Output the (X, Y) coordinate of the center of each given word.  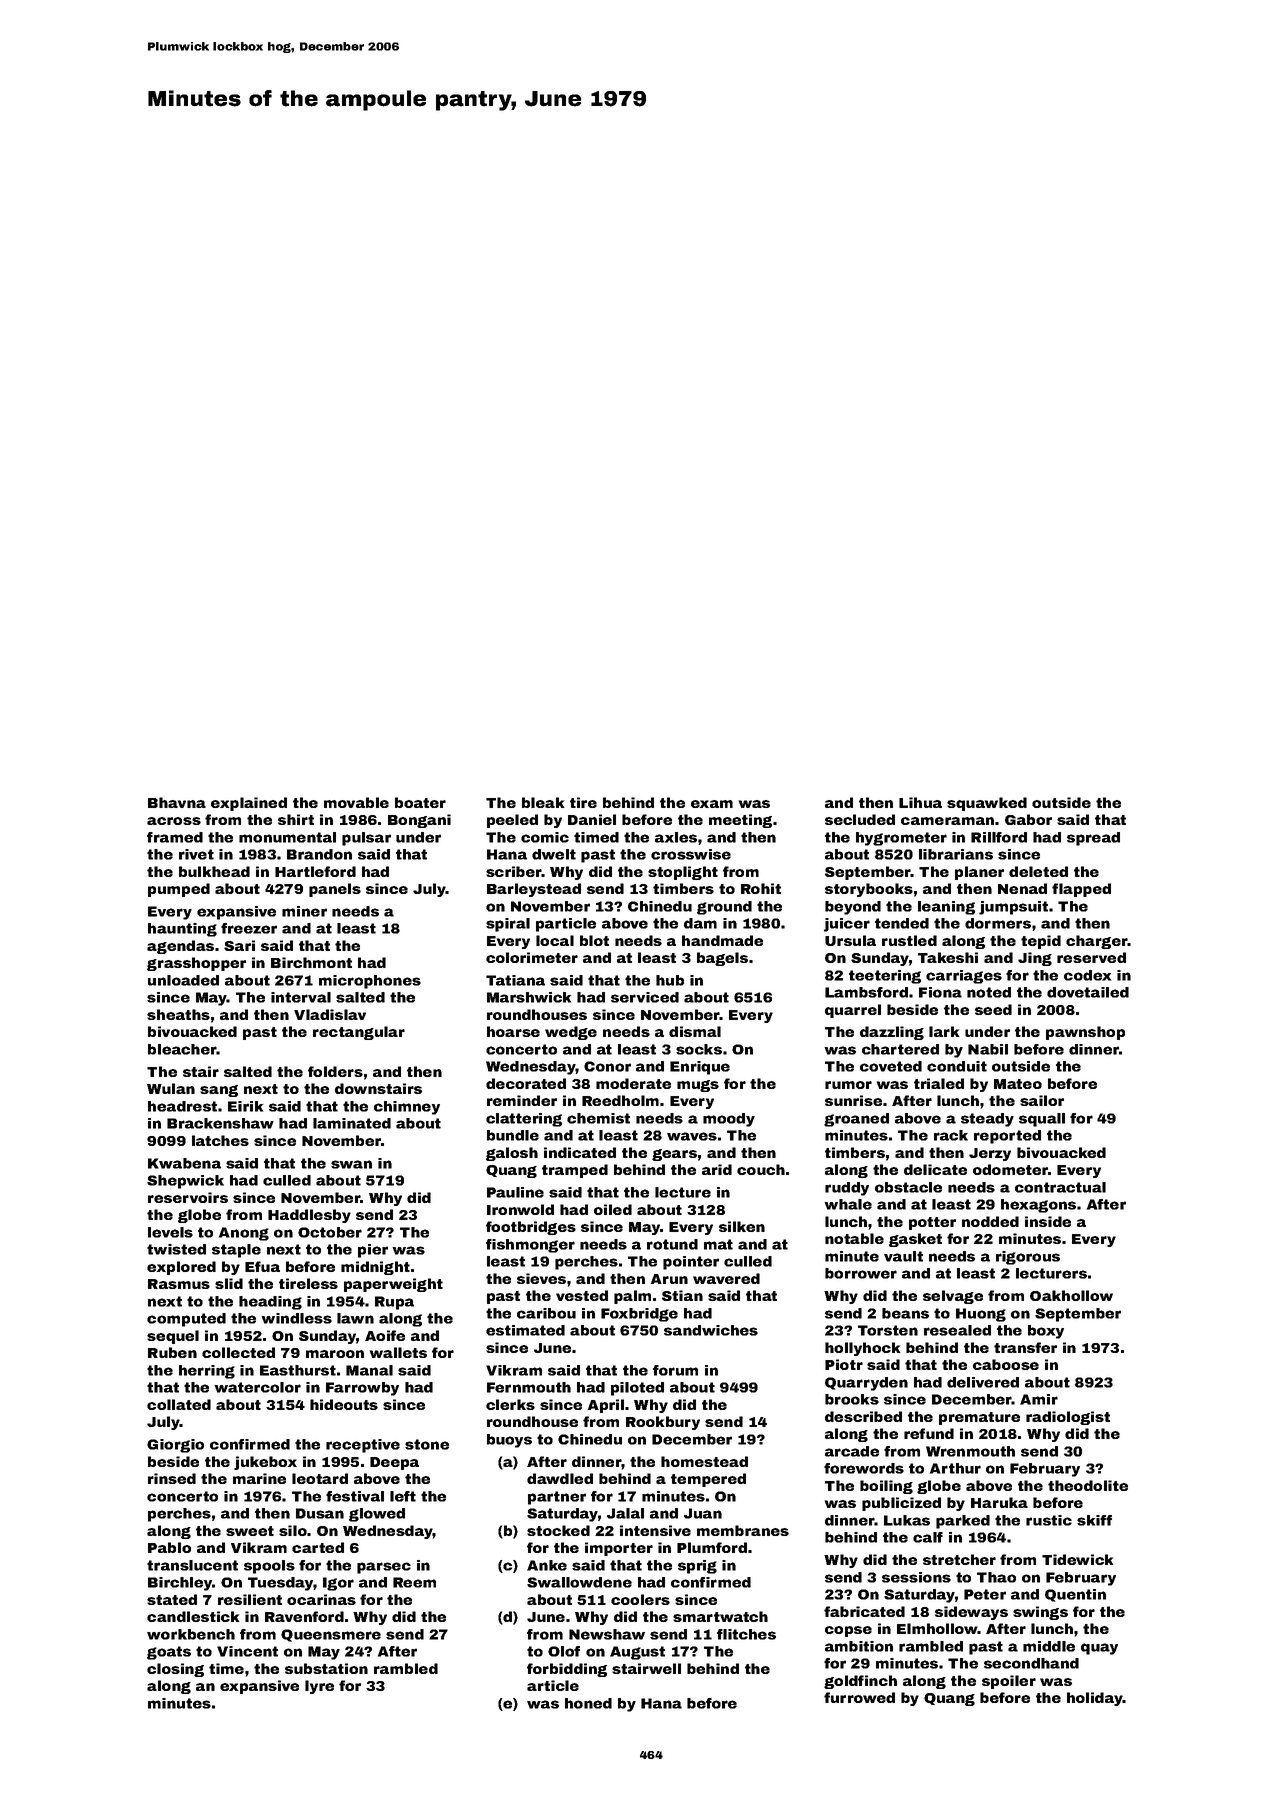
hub (670, 980)
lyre (319, 1687)
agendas (180, 947)
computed (186, 1320)
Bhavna (177, 802)
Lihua (920, 802)
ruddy (847, 1189)
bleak (543, 802)
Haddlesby (309, 1216)
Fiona (940, 992)
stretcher (959, 1559)
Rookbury (663, 1423)
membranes (743, 1530)
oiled (613, 1209)
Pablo (169, 1547)
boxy (1046, 1332)
